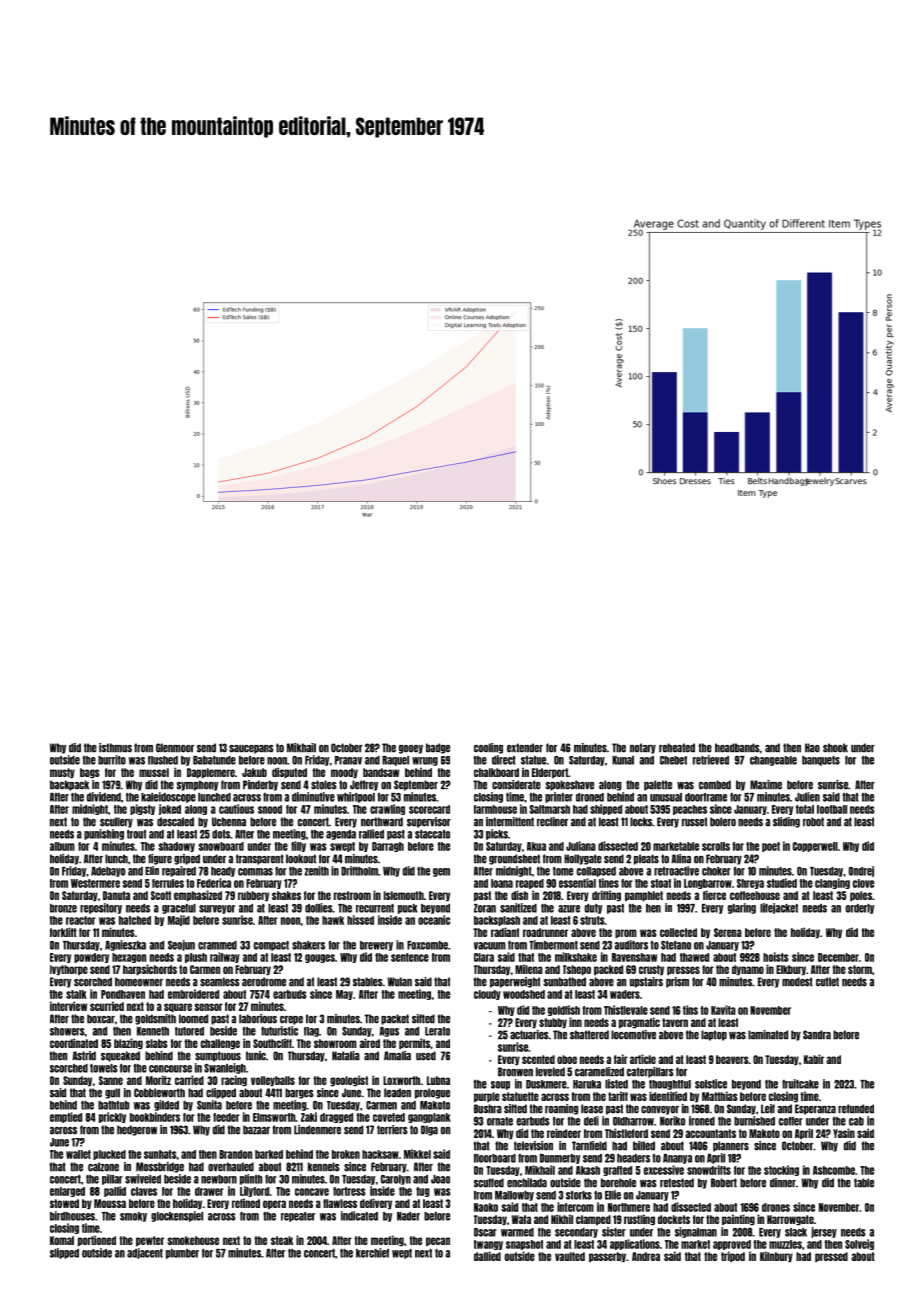  What do you see at coordinates (68, 1006) in the document?
I see `interview` at bounding box center [68, 1006].
